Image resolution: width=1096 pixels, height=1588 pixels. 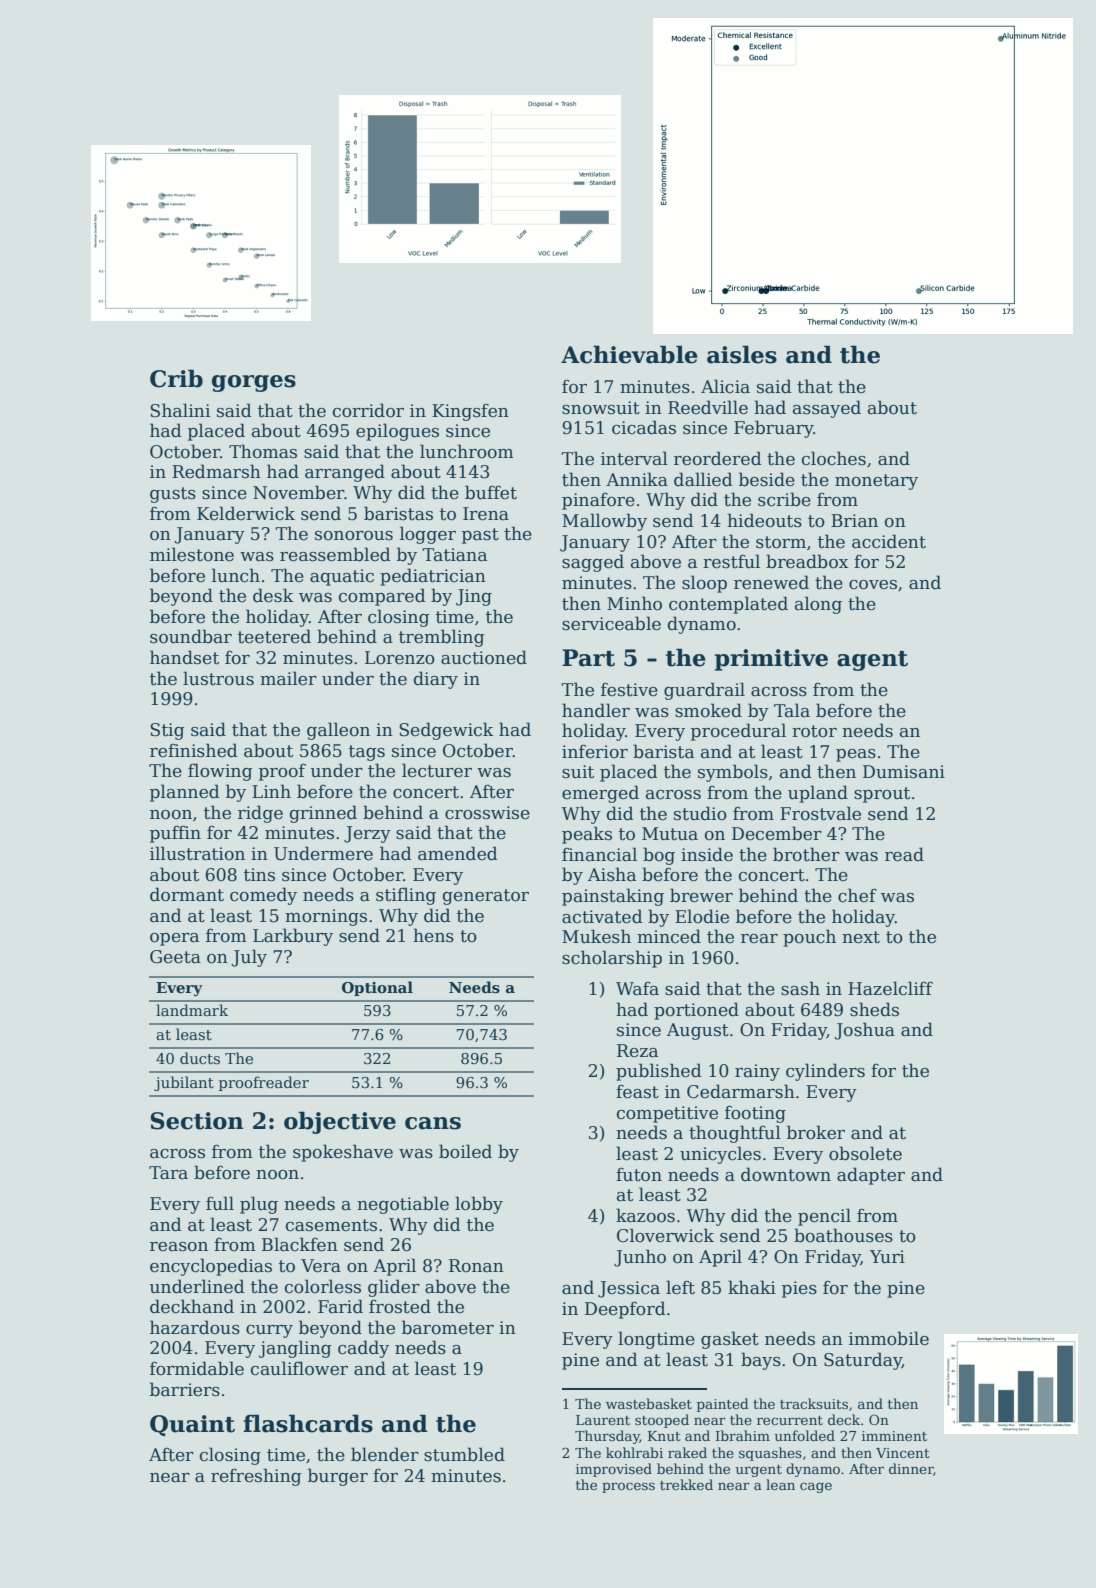 I want to click on boathouses, so click(x=843, y=1235).
